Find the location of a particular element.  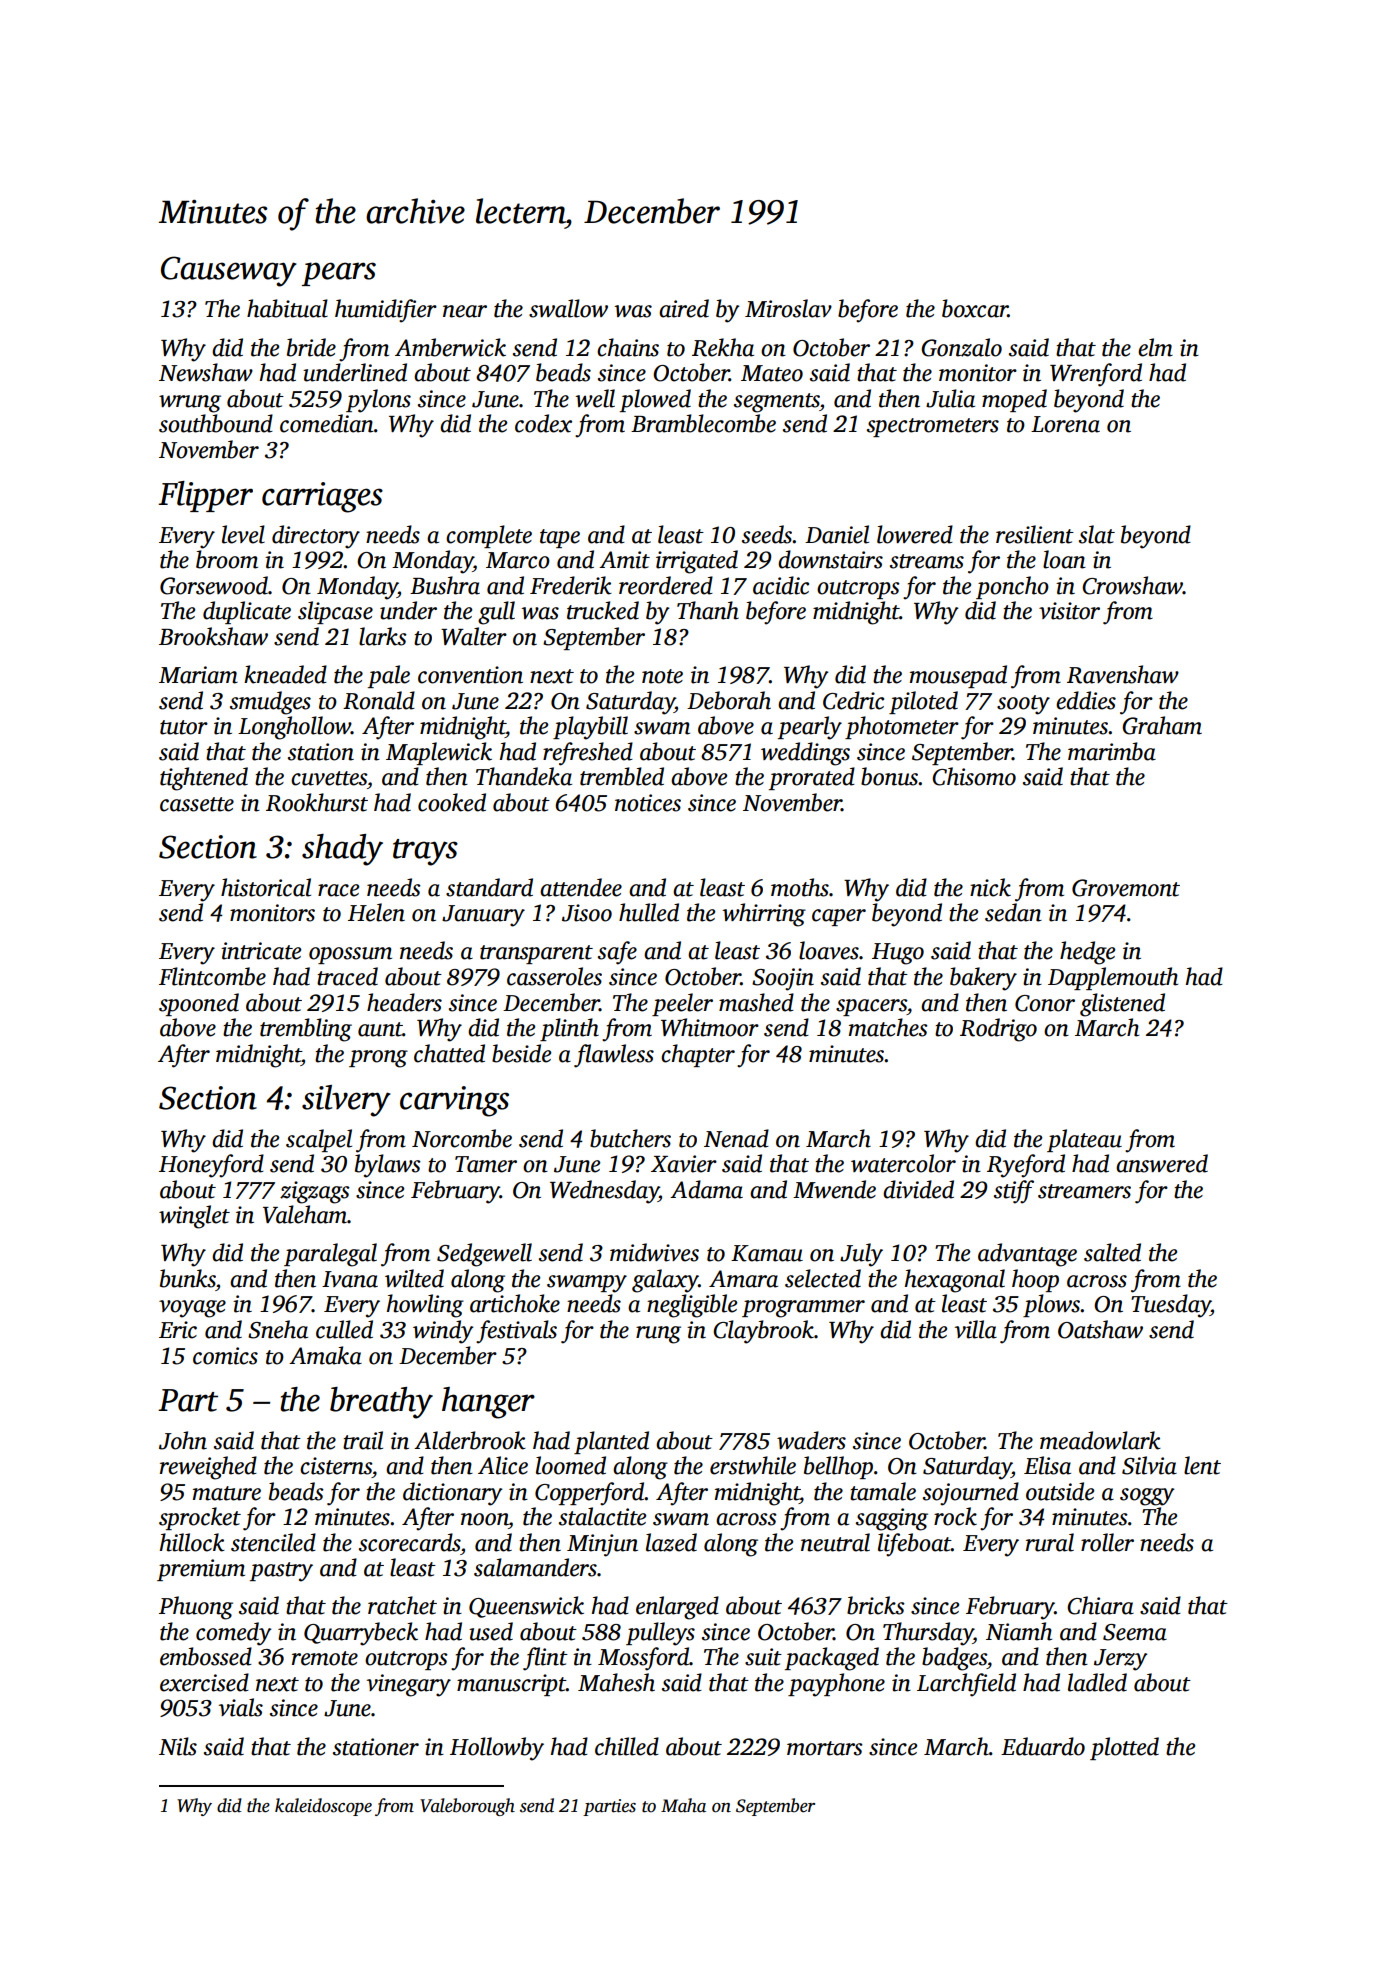

Miroslav is located at coordinates (788, 308).
